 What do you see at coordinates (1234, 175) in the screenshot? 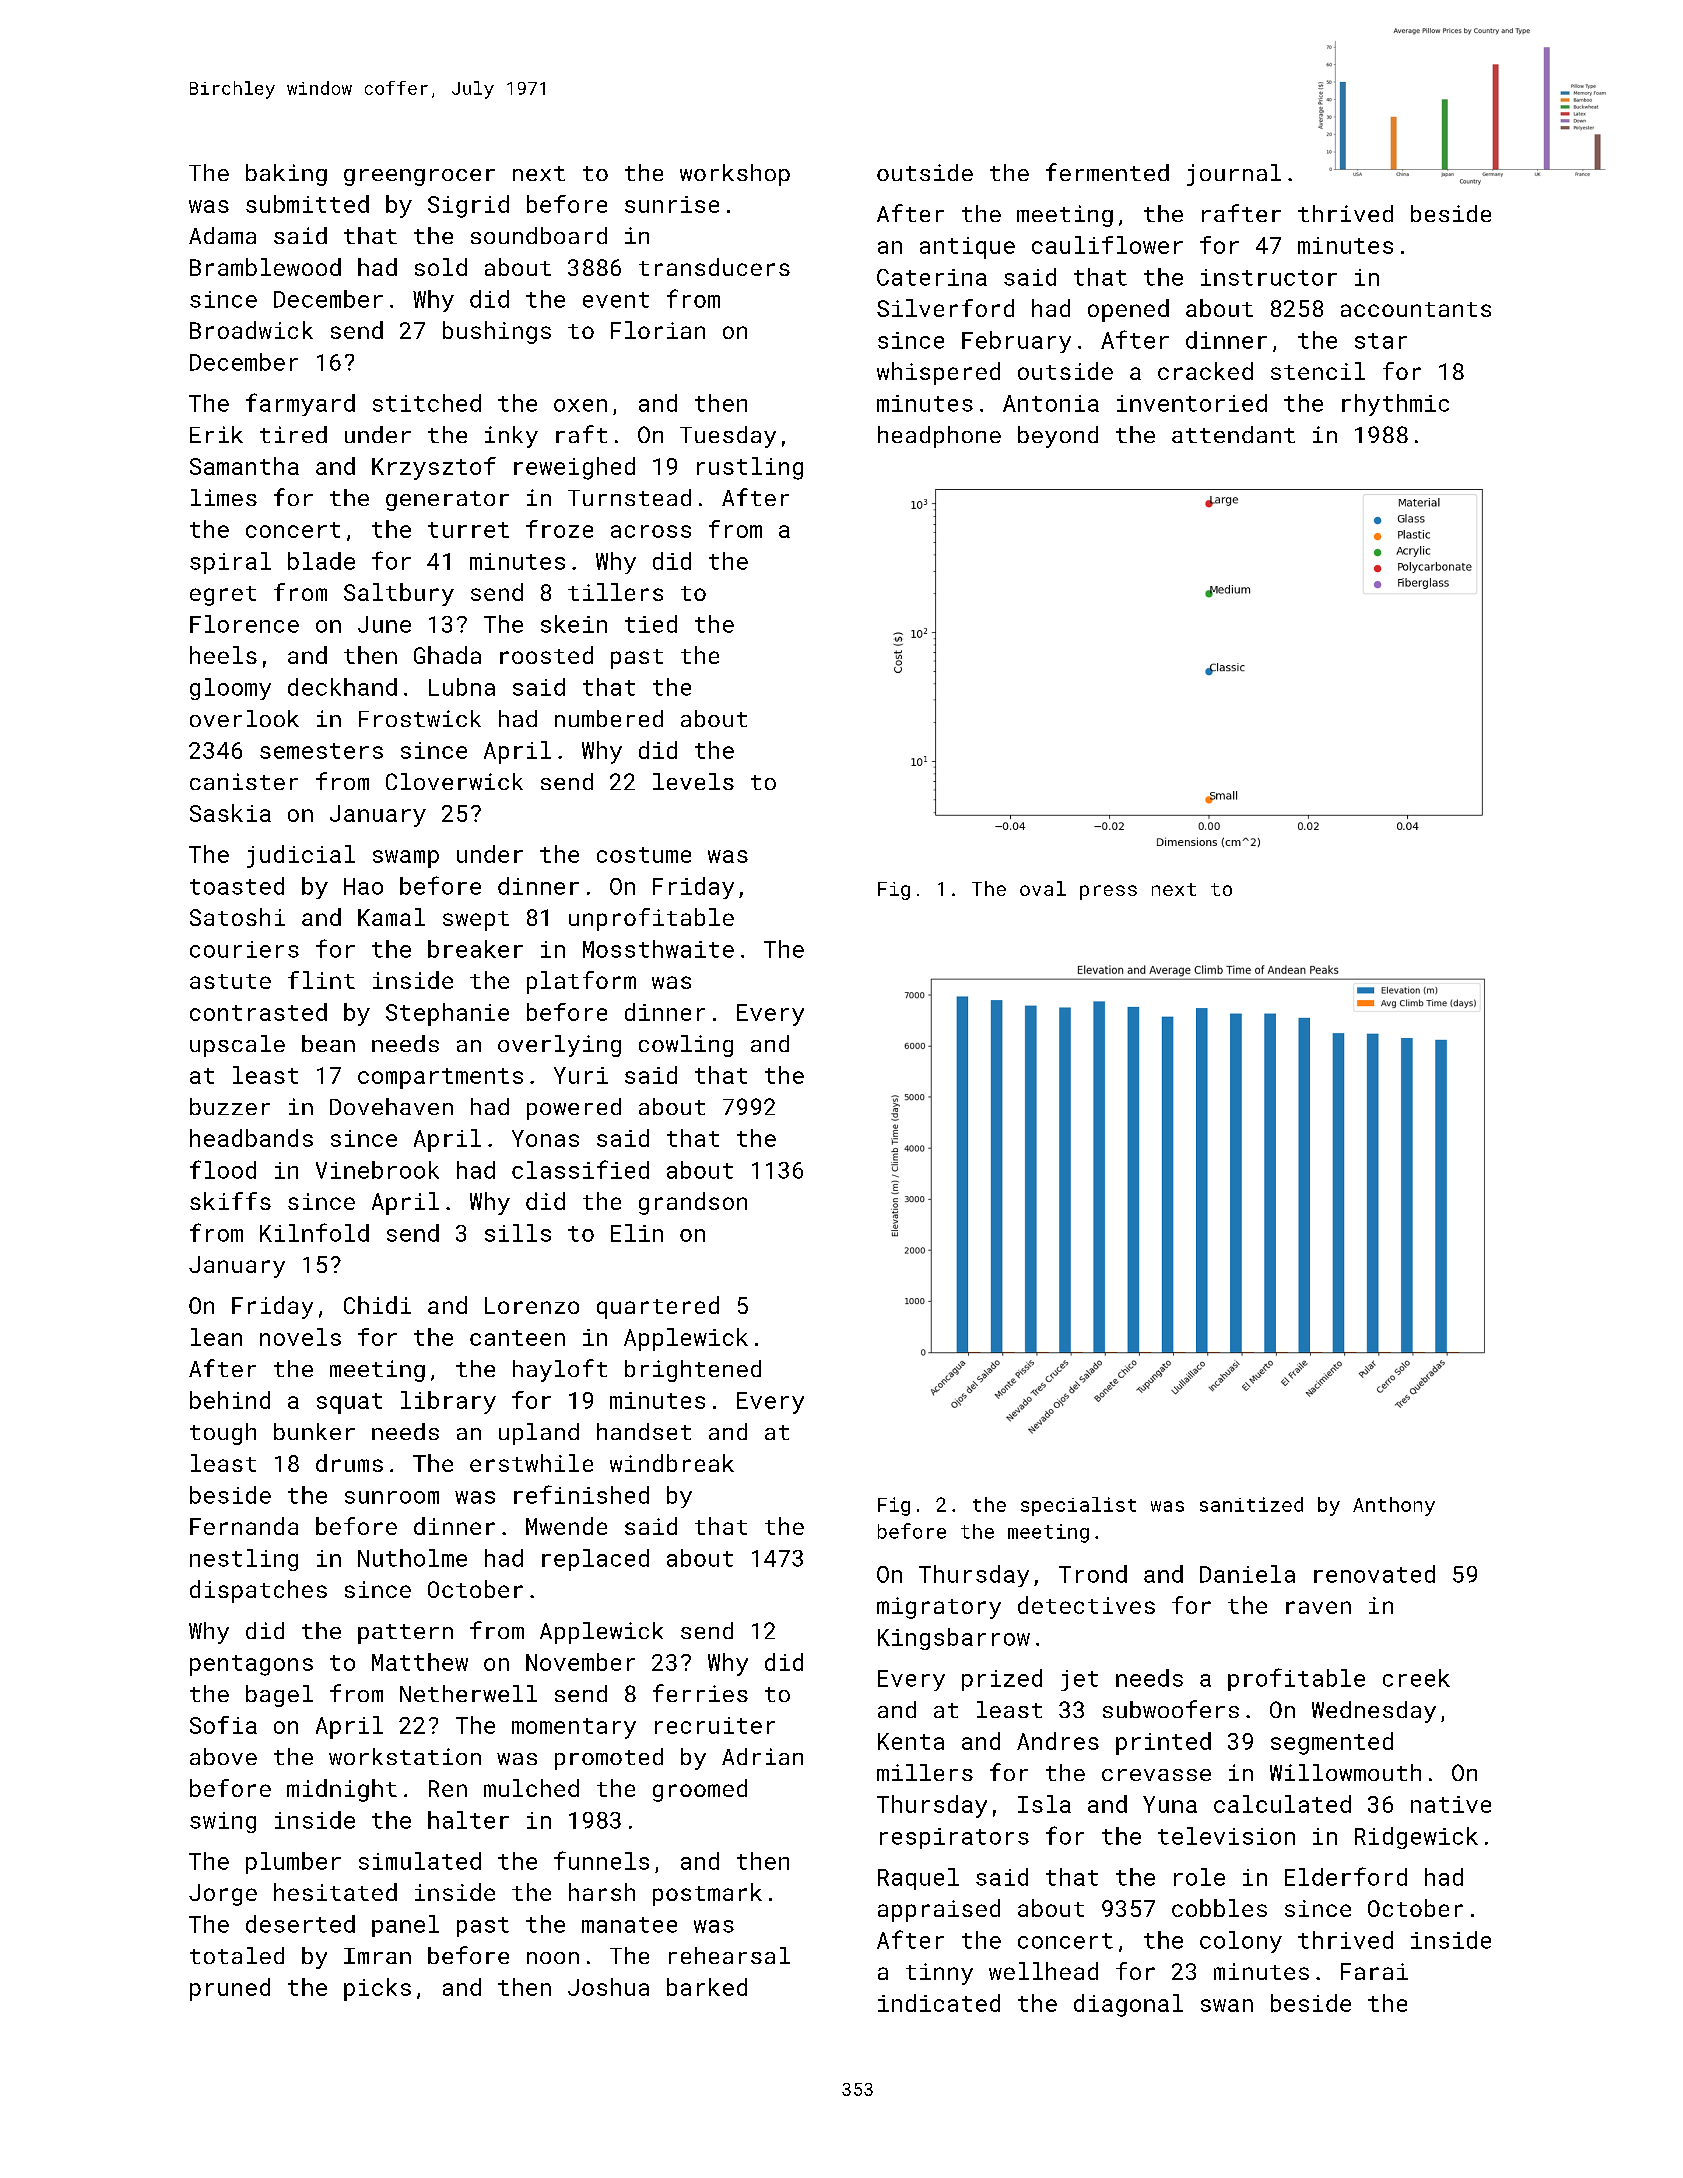
I see `journal` at bounding box center [1234, 175].
